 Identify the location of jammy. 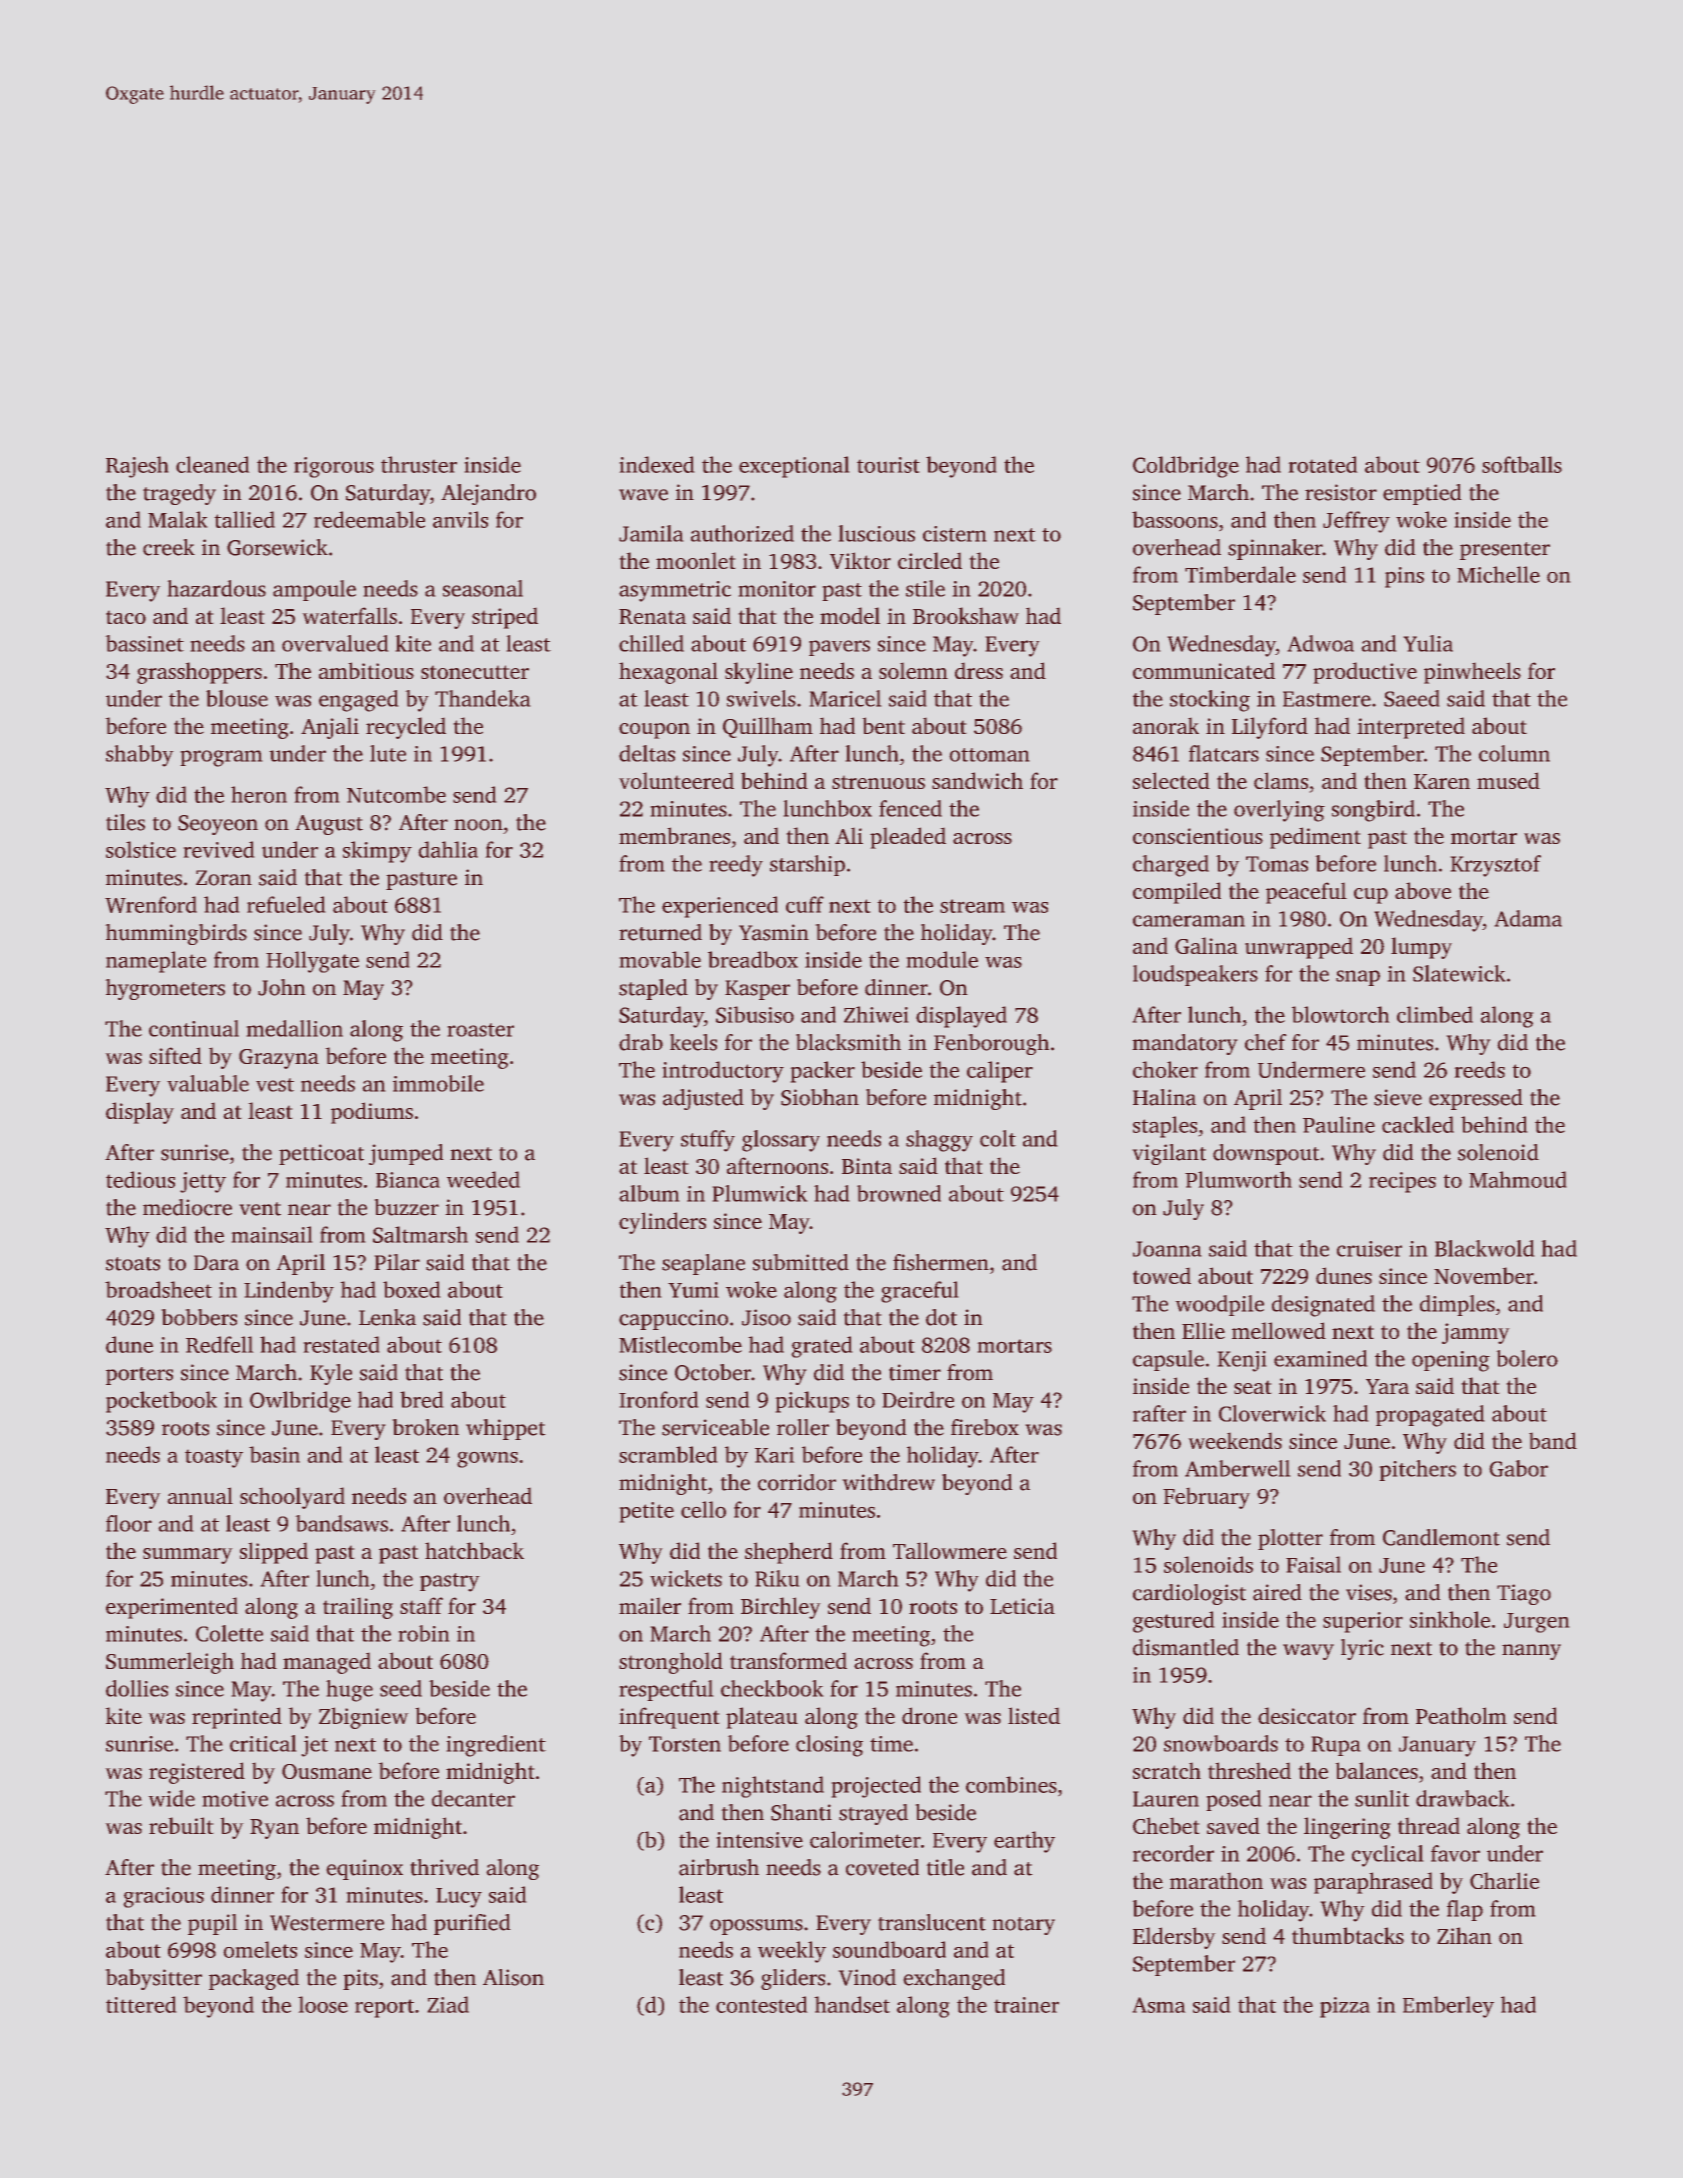
(1475, 1333).
